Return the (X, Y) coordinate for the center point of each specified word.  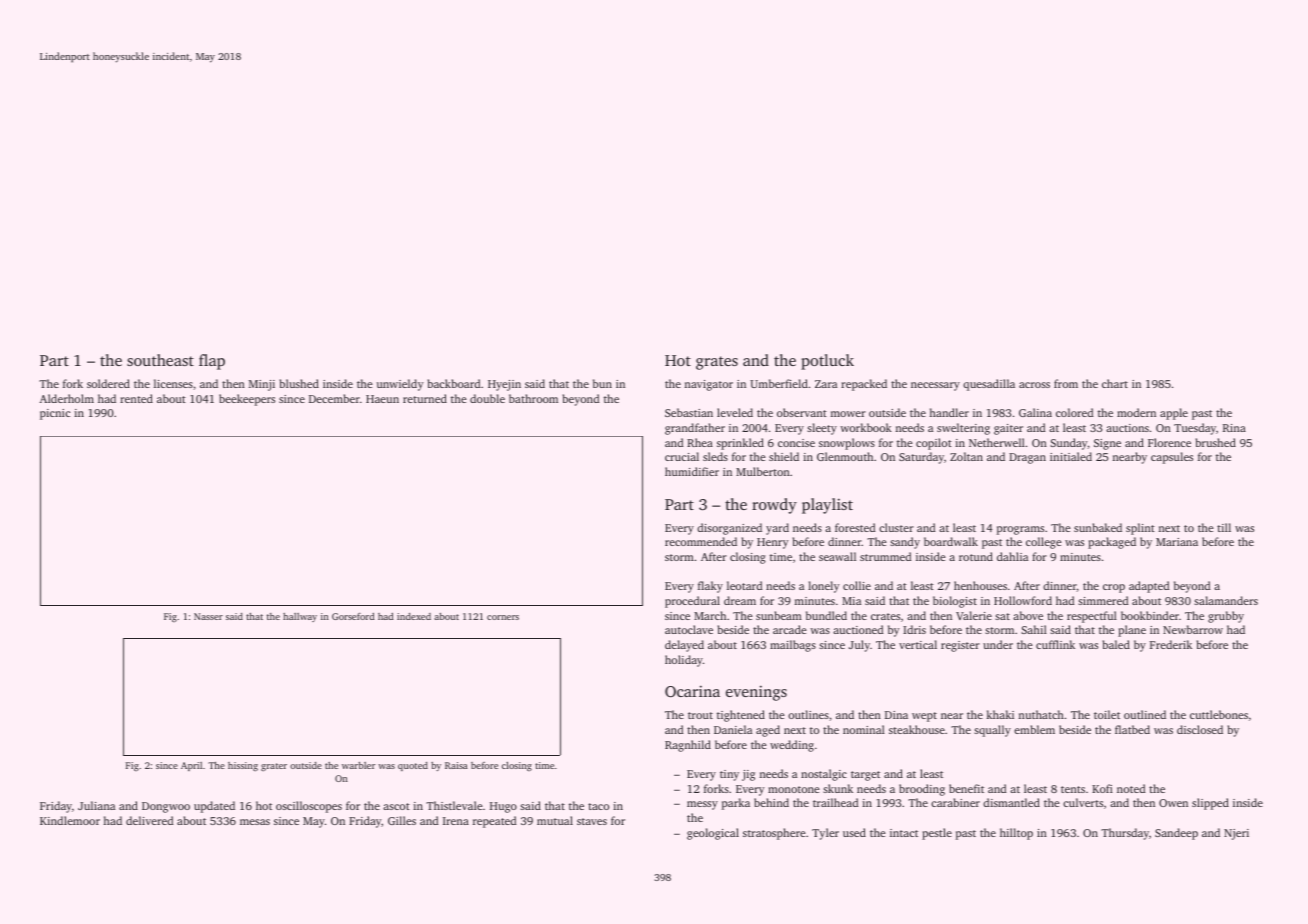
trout (700, 715)
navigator (709, 385)
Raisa (456, 765)
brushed (1216, 442)
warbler (358, 765)
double (487, 398)
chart (1115, 383)
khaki (1000, 714)
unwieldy (400, 385)
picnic (55, 414)
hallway (300, 617)
